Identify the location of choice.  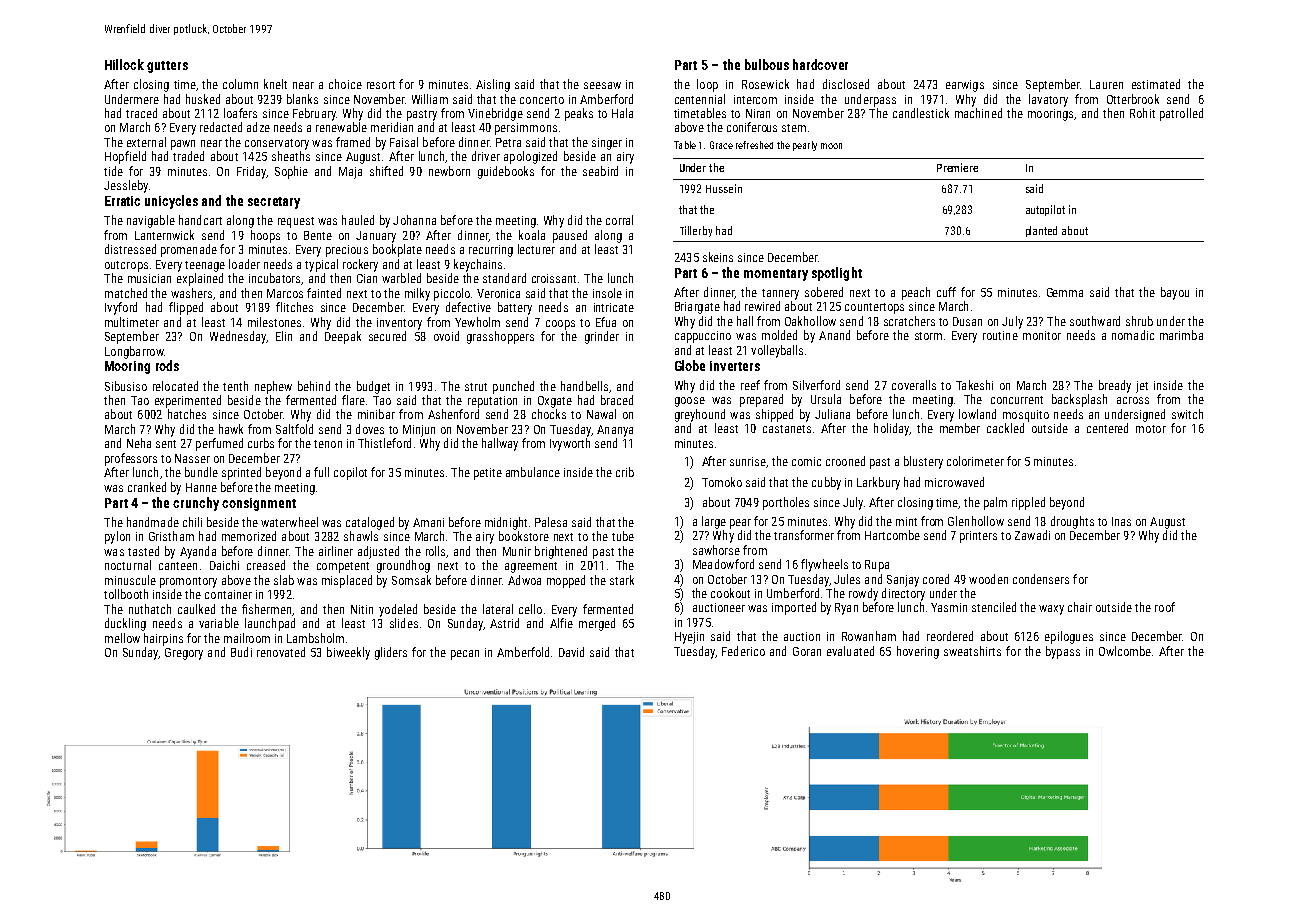
(345, 84).
